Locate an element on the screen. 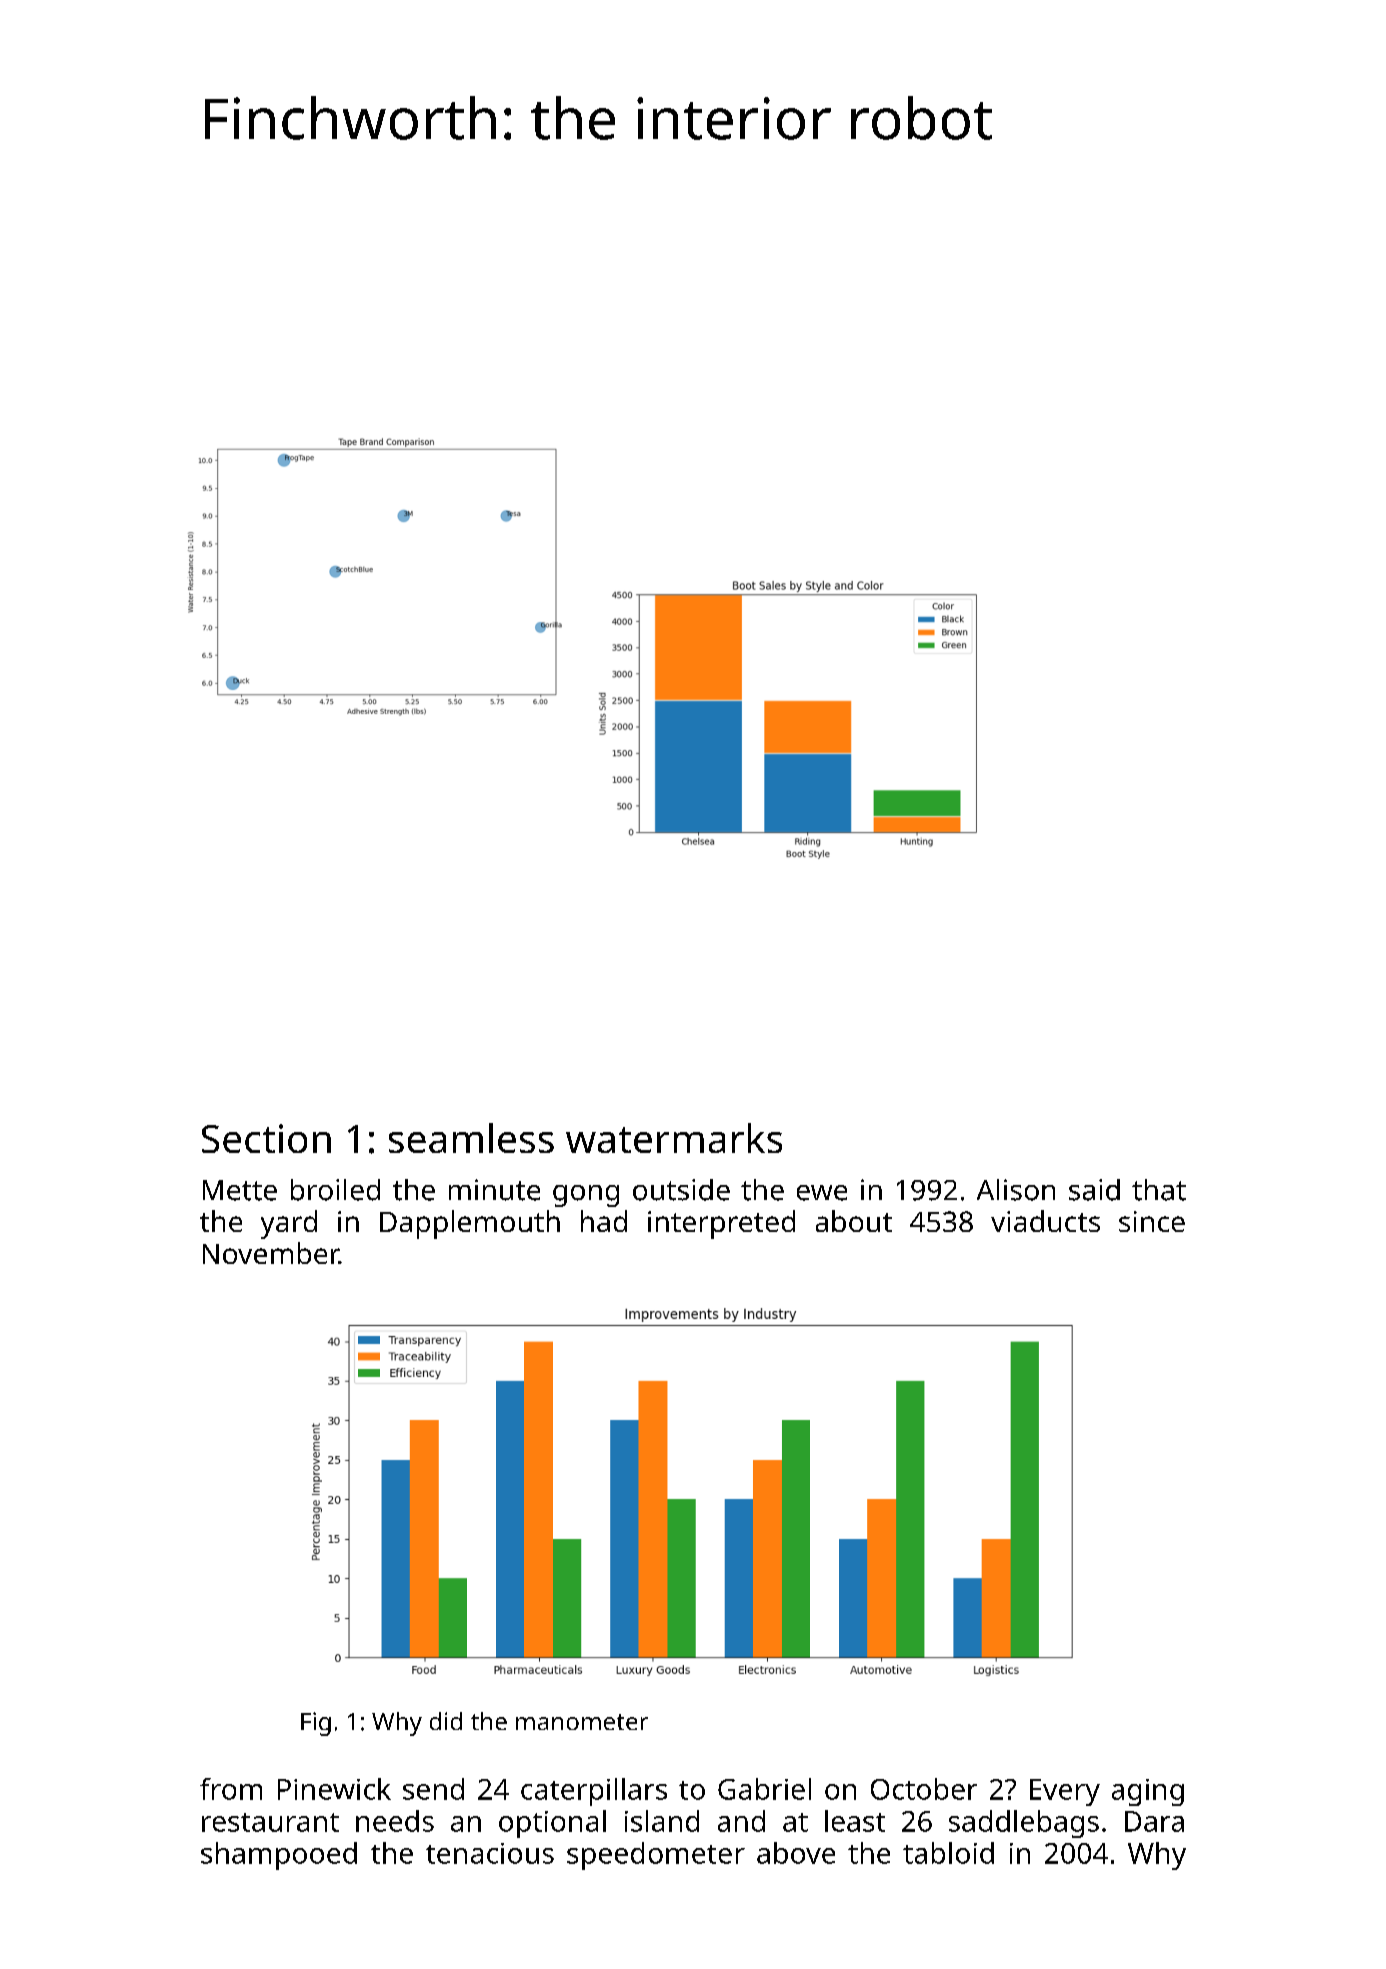 This screenshot has width=1386, height=1969. said is located at coordinates (1094, 1190).
